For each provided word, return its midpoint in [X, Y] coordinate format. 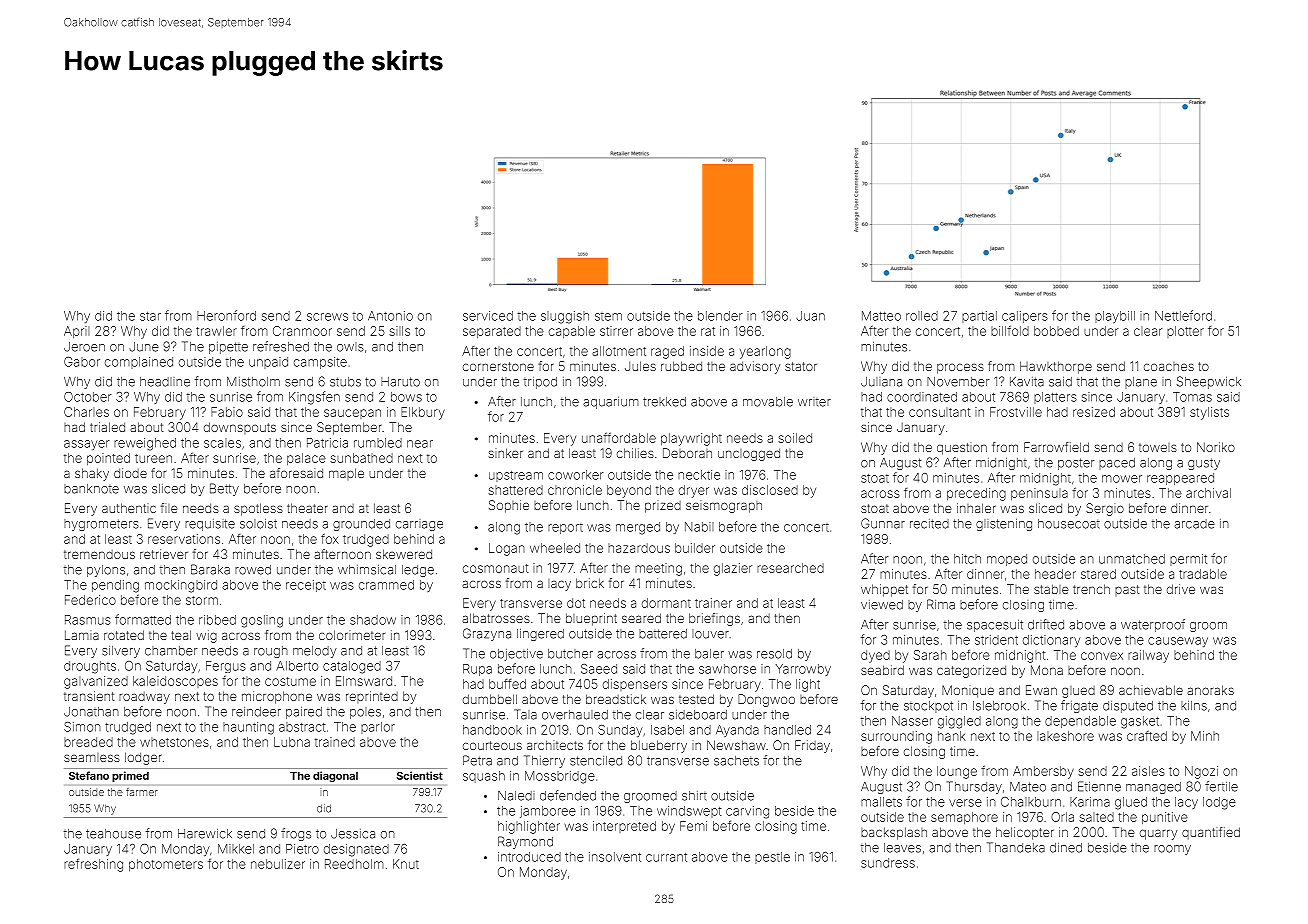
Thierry [544, 761]
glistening [1004, 525]
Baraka [210, 569]
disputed [1128, 707]
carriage [419, 526]
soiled [795, 438]
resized [1094, 412]
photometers [166, 865]
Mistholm [253, 381]
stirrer [616, 331]
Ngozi [1201, 772]
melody [315, 652]
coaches [1169, 366]
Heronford [226, 315]
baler [709, 654]
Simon [82, 727]
